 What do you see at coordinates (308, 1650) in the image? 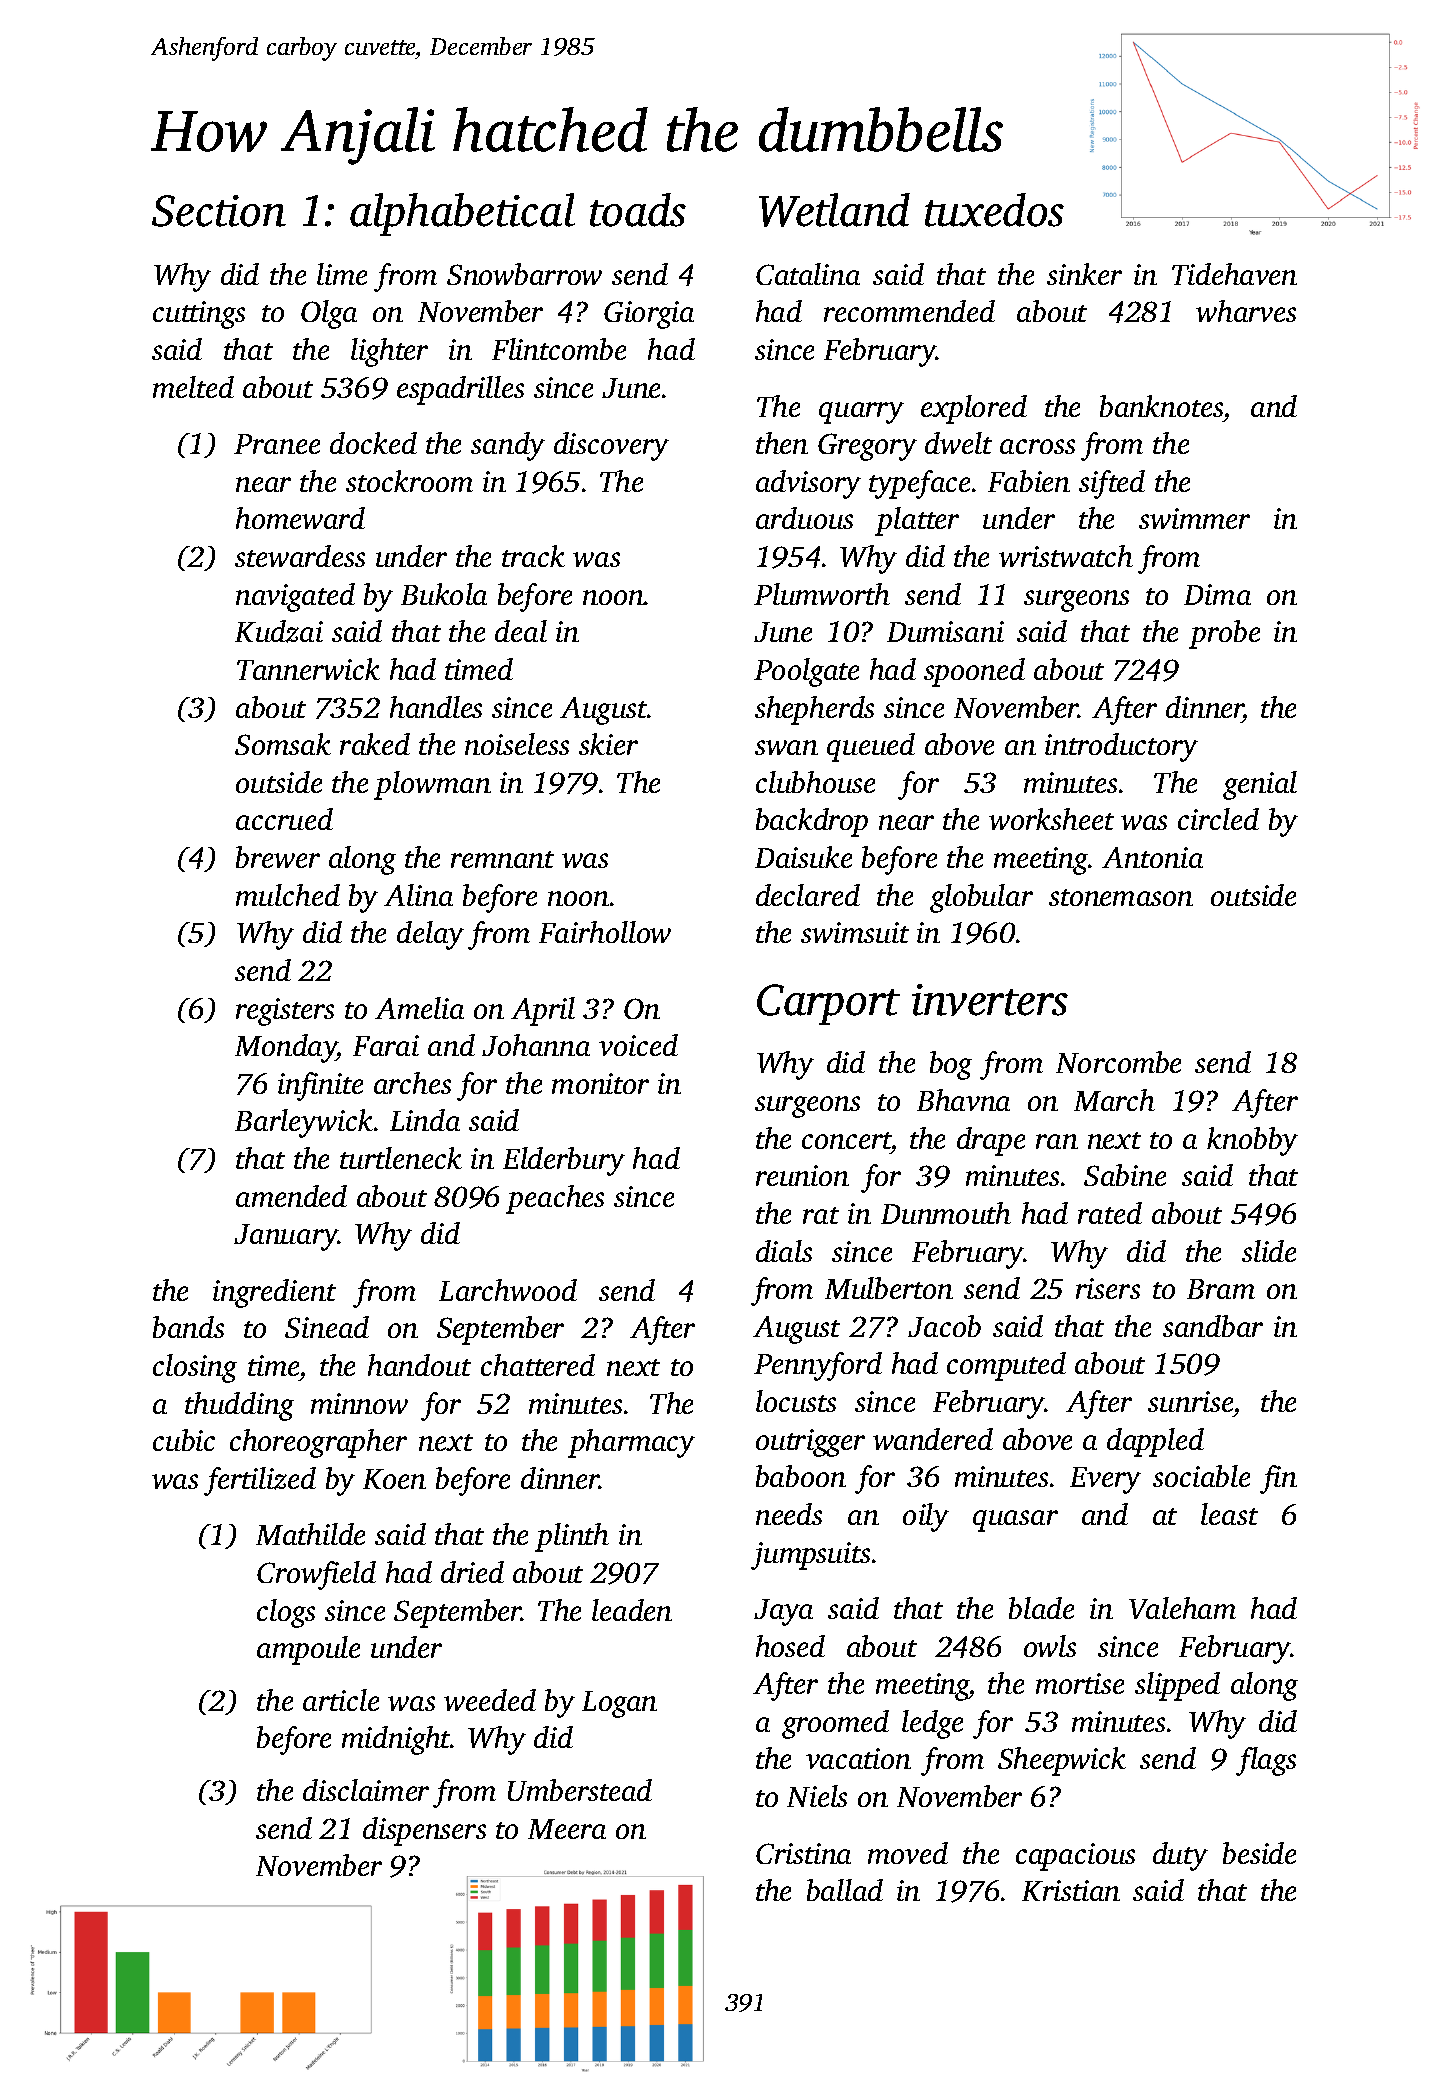
I see `ampoule` at bounding box center [308, 1650].
